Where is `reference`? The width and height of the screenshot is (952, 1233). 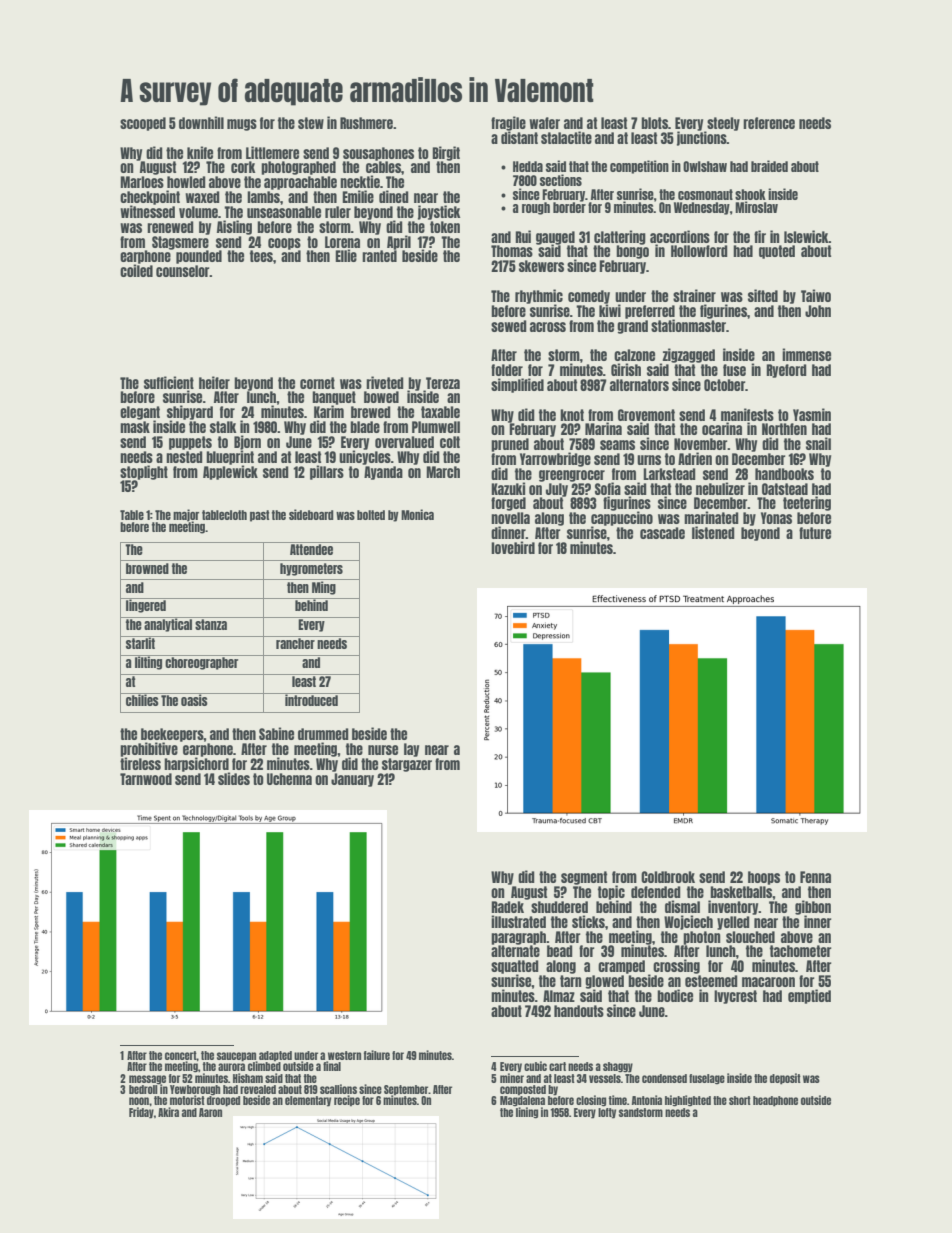 reference is located at coordinates (769, 123).
